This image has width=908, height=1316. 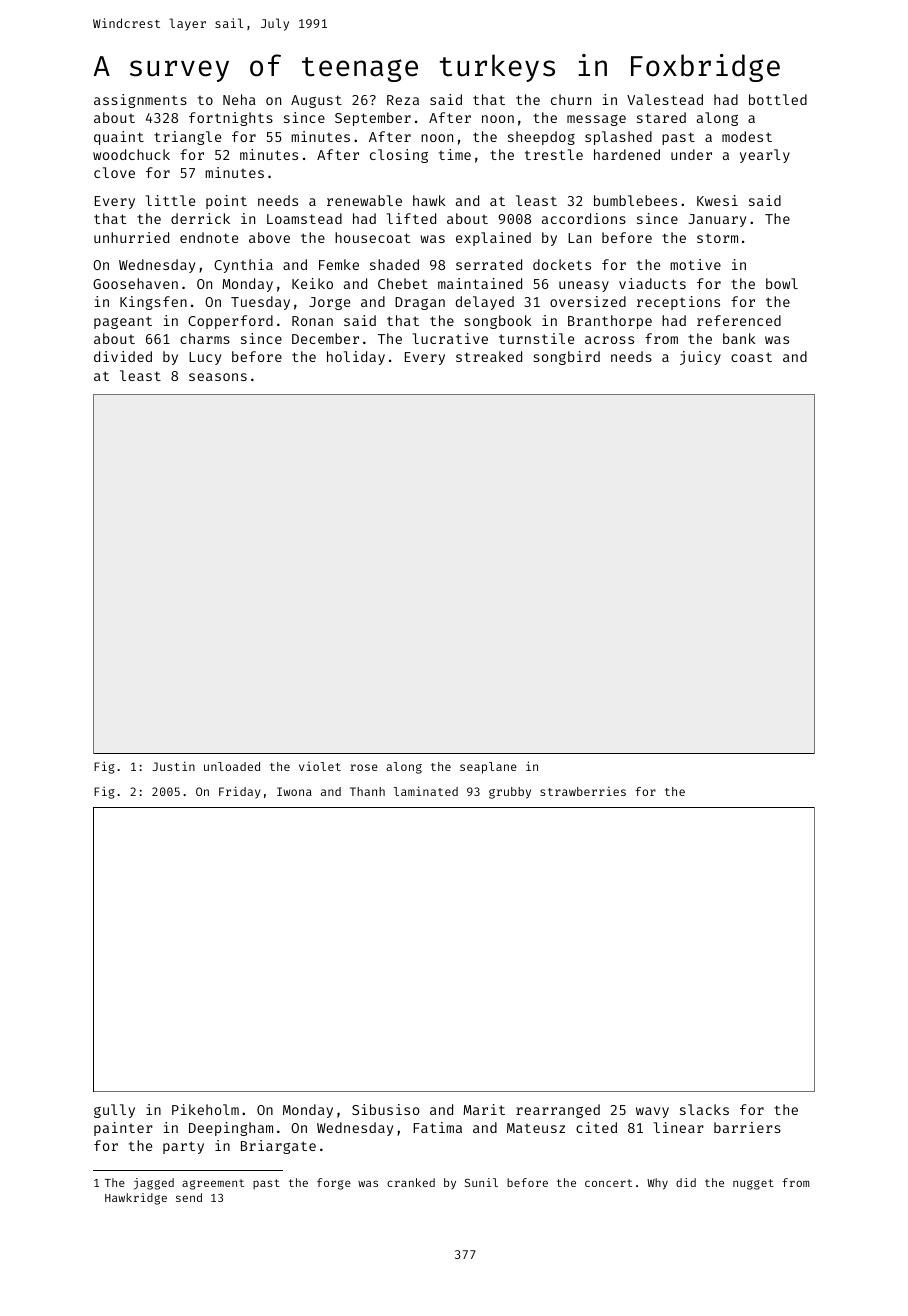 I want to click on little, so click(x=170, y=200).
